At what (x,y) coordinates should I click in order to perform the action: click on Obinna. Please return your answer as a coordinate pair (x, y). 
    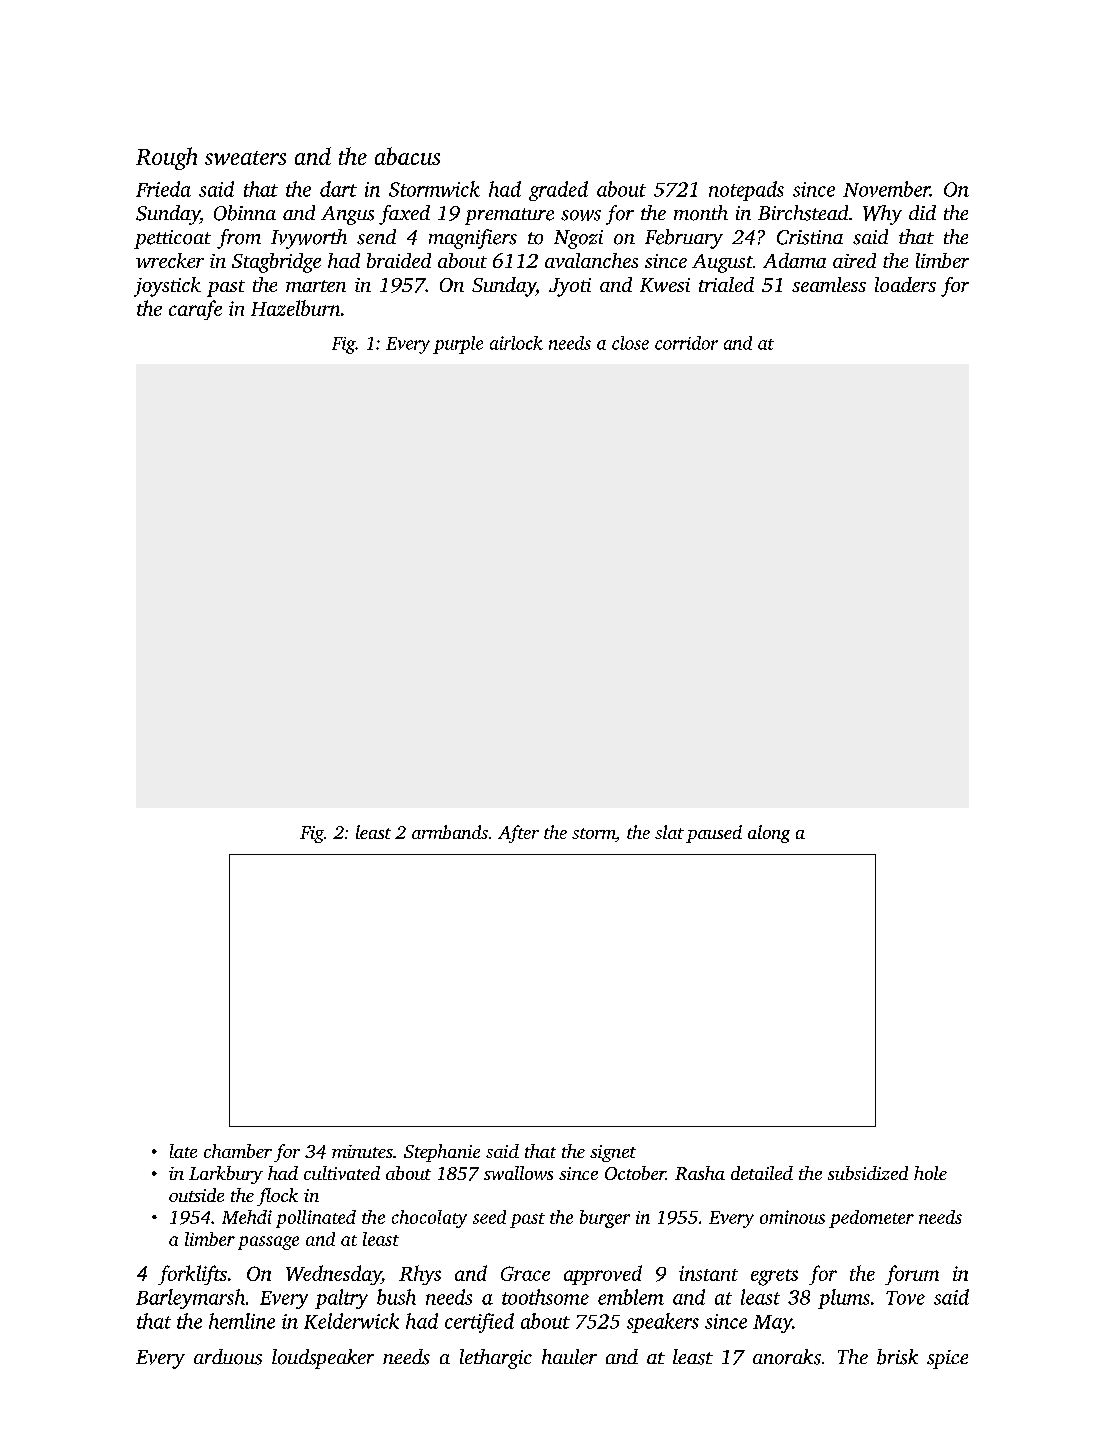
    Looking at the image, I should click on (245, 213).
